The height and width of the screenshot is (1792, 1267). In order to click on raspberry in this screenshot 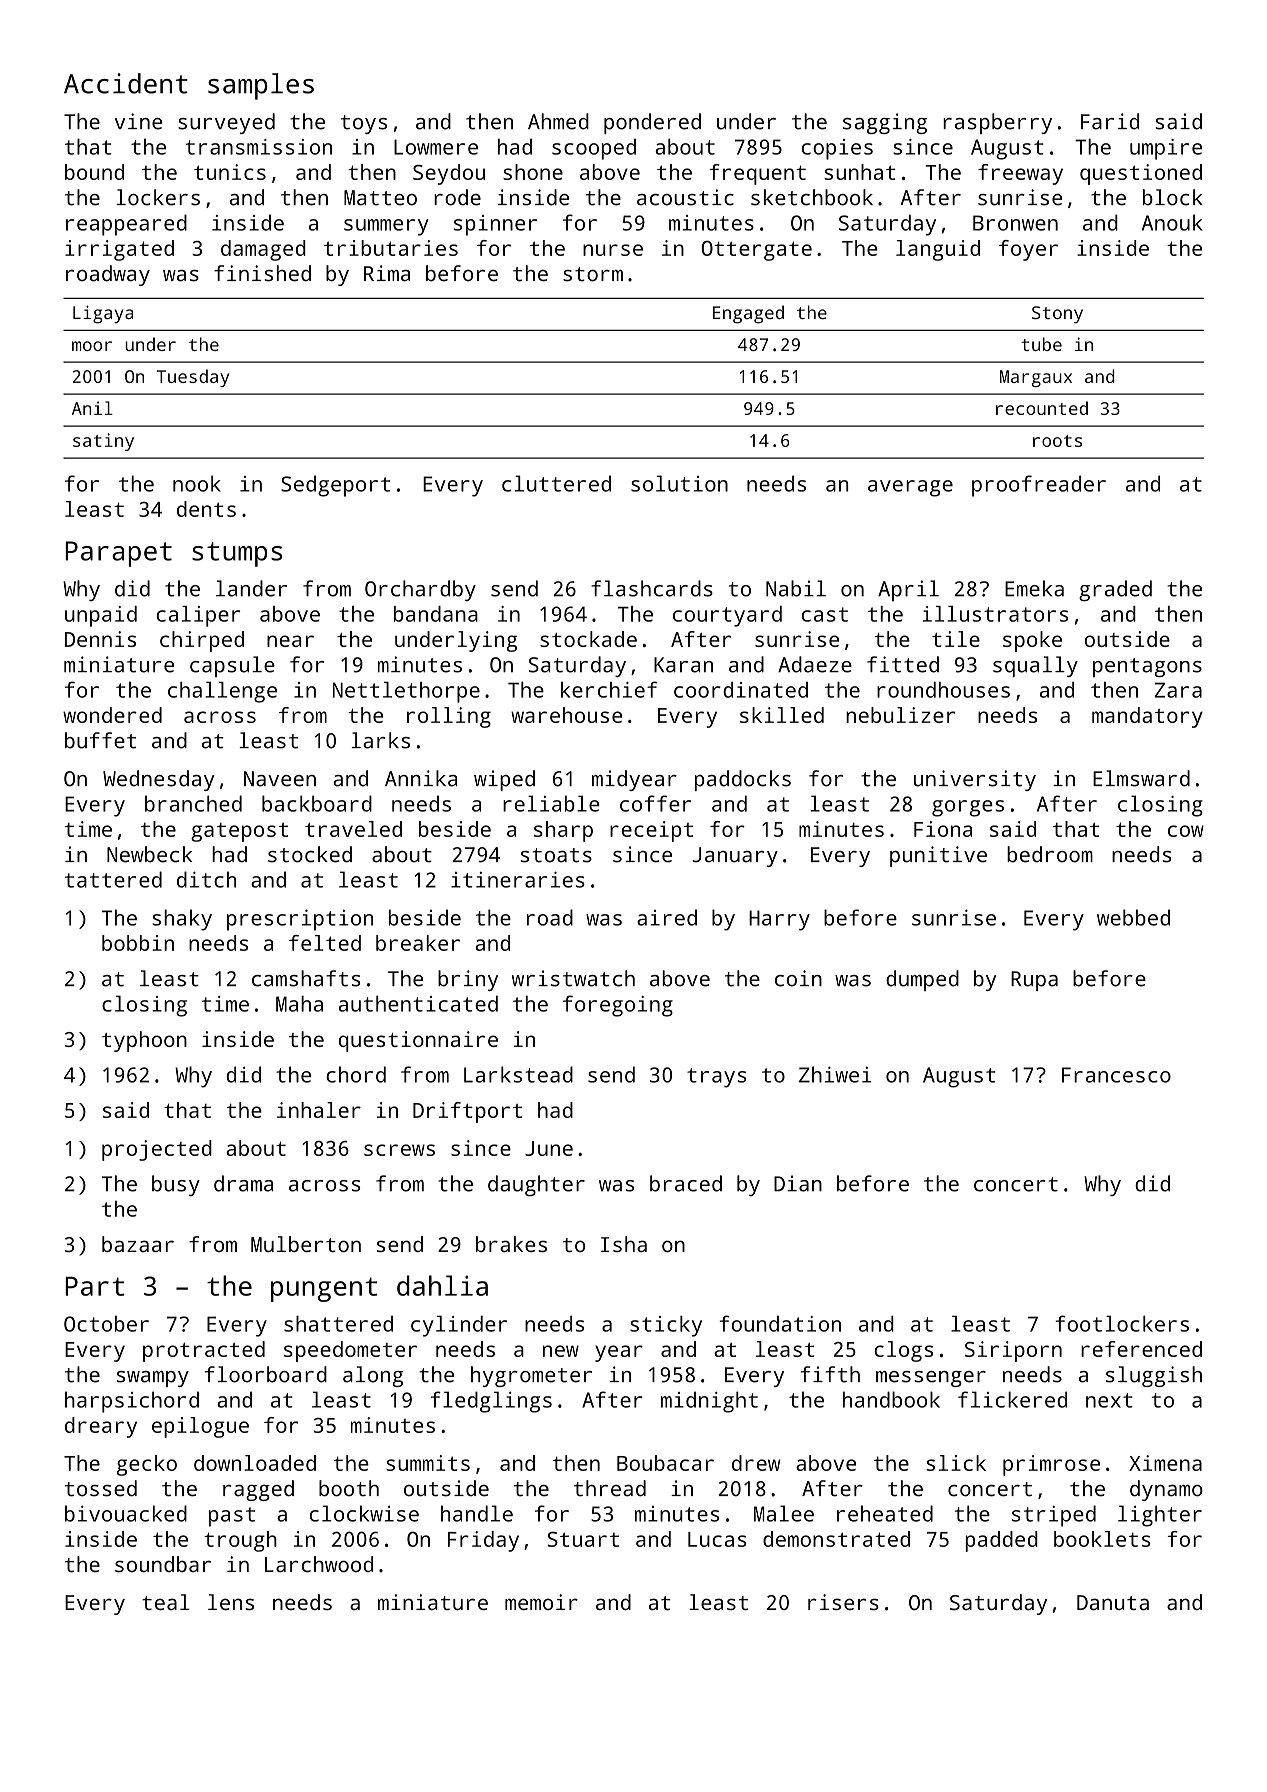, I will do `click(997, 123)`.
